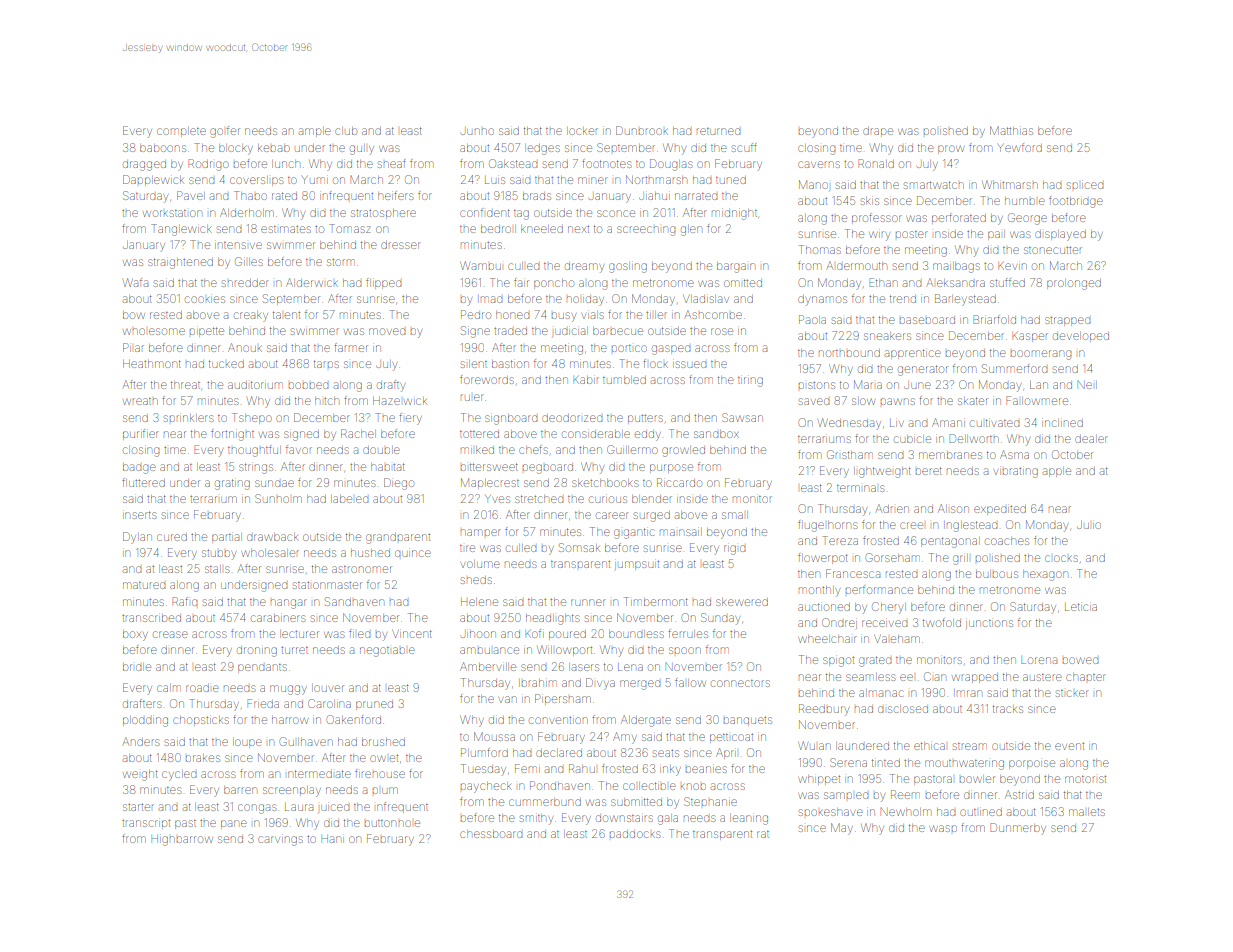 The height and width of the screenshot is (952, 1233). I want to click on displayed, so click(1060, 235).
